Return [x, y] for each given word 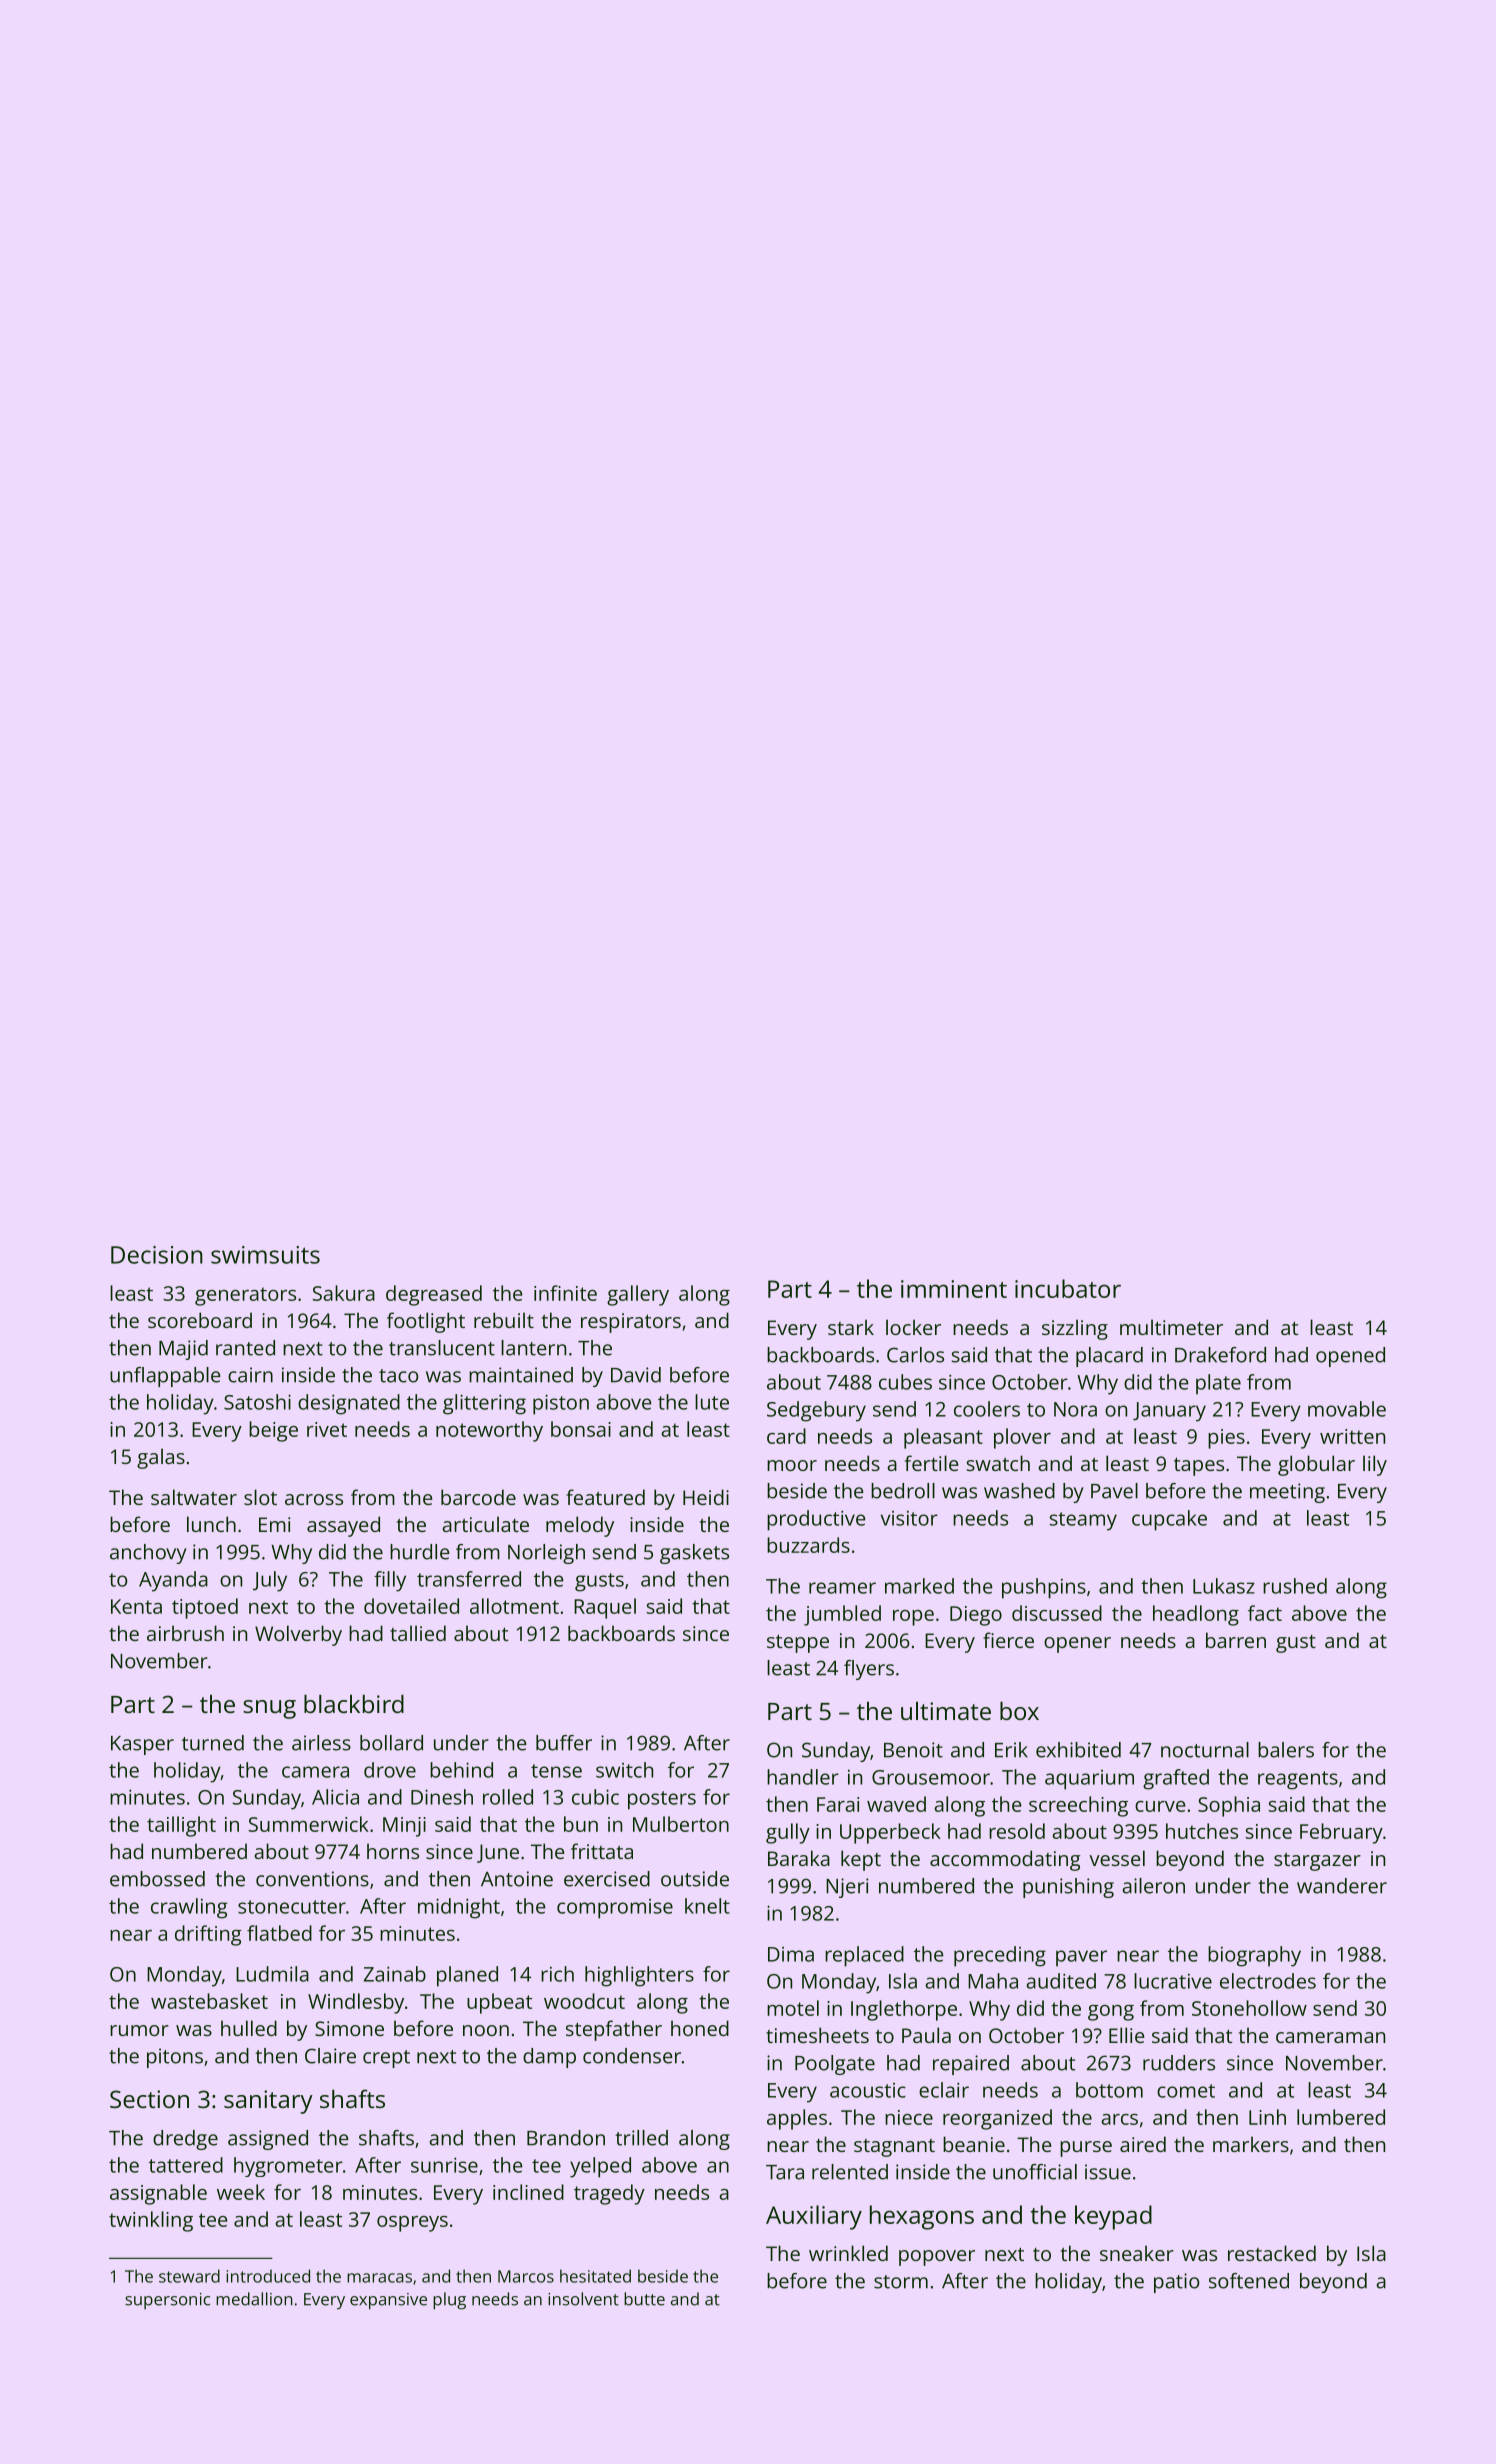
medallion [254, 2299]
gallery [638, 1295]
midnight [459, 1908]
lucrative [1173, 1981]
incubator [1068, 1288]
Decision [157, 1255]
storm [901, 2282]
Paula [926, 2035]
